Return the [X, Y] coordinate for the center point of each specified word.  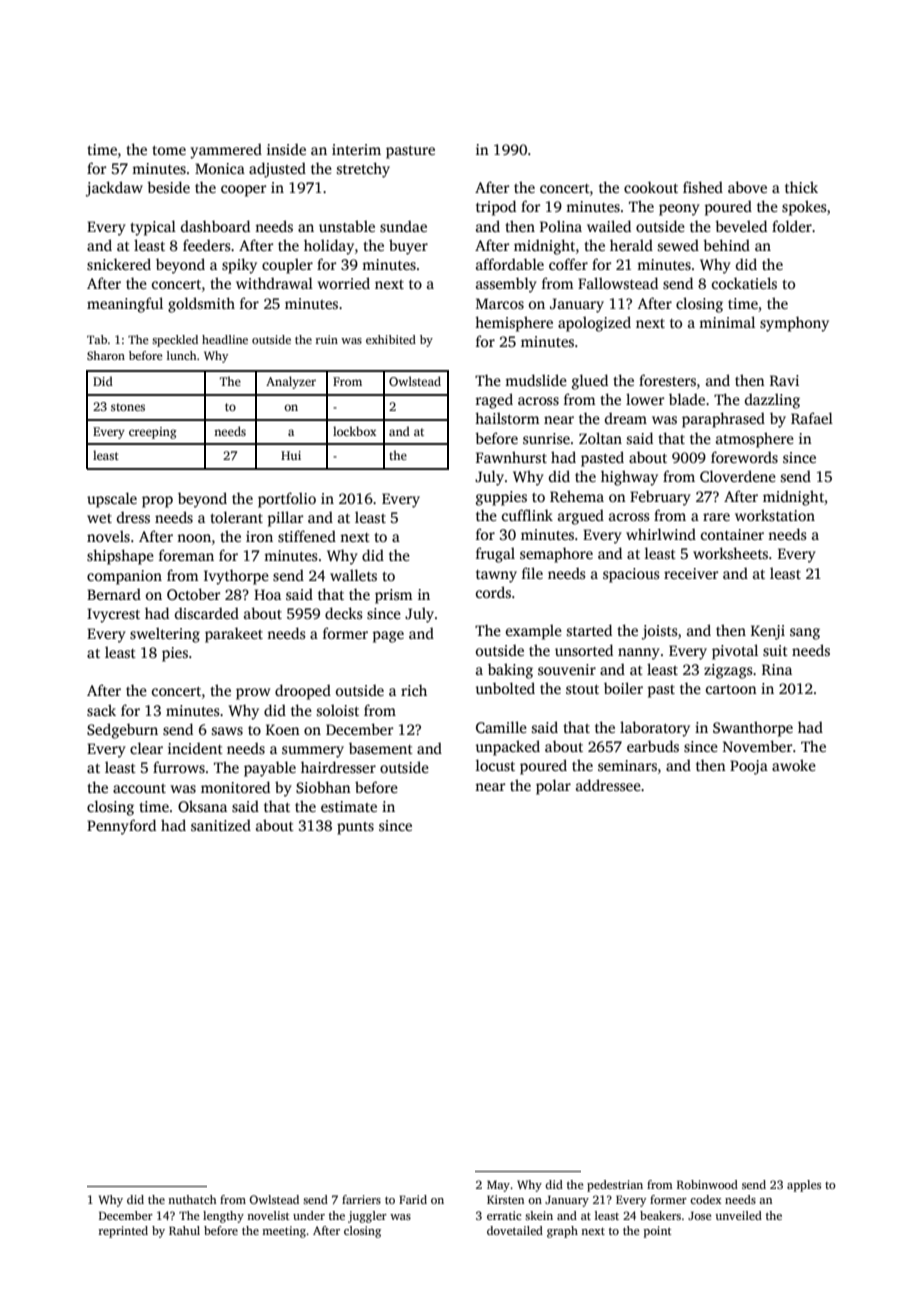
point [658, 1232]
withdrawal [274, 283]
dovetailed [515, 1230]
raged [494, 401]
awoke [794, 765]
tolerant [237, 517]
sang [805, 634]
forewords [744, 457]
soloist [338, 710]
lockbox [354, 431]
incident [195, 748]
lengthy [223, 1217]
